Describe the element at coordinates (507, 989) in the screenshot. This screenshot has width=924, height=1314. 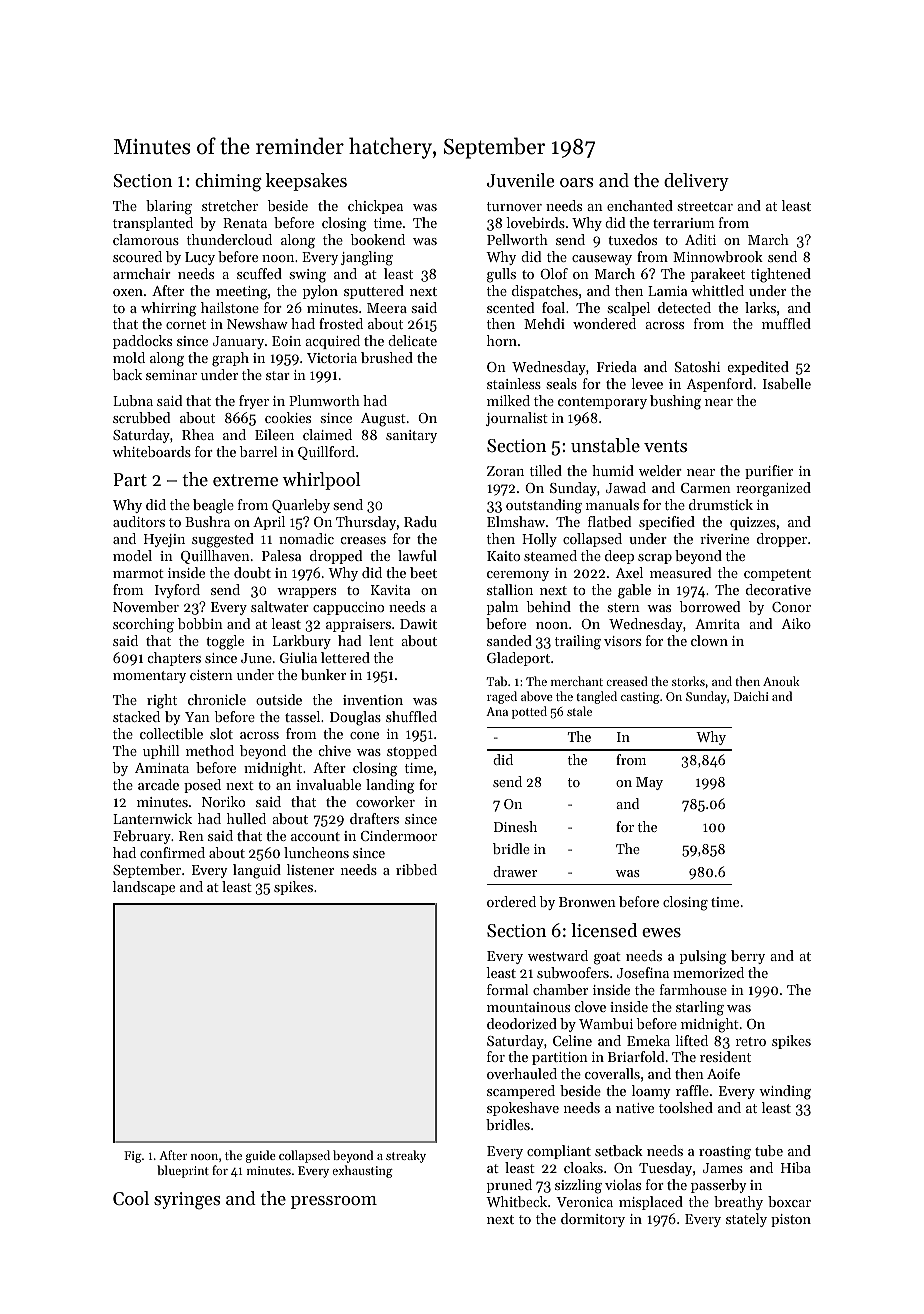
I see `formal` at that location.
